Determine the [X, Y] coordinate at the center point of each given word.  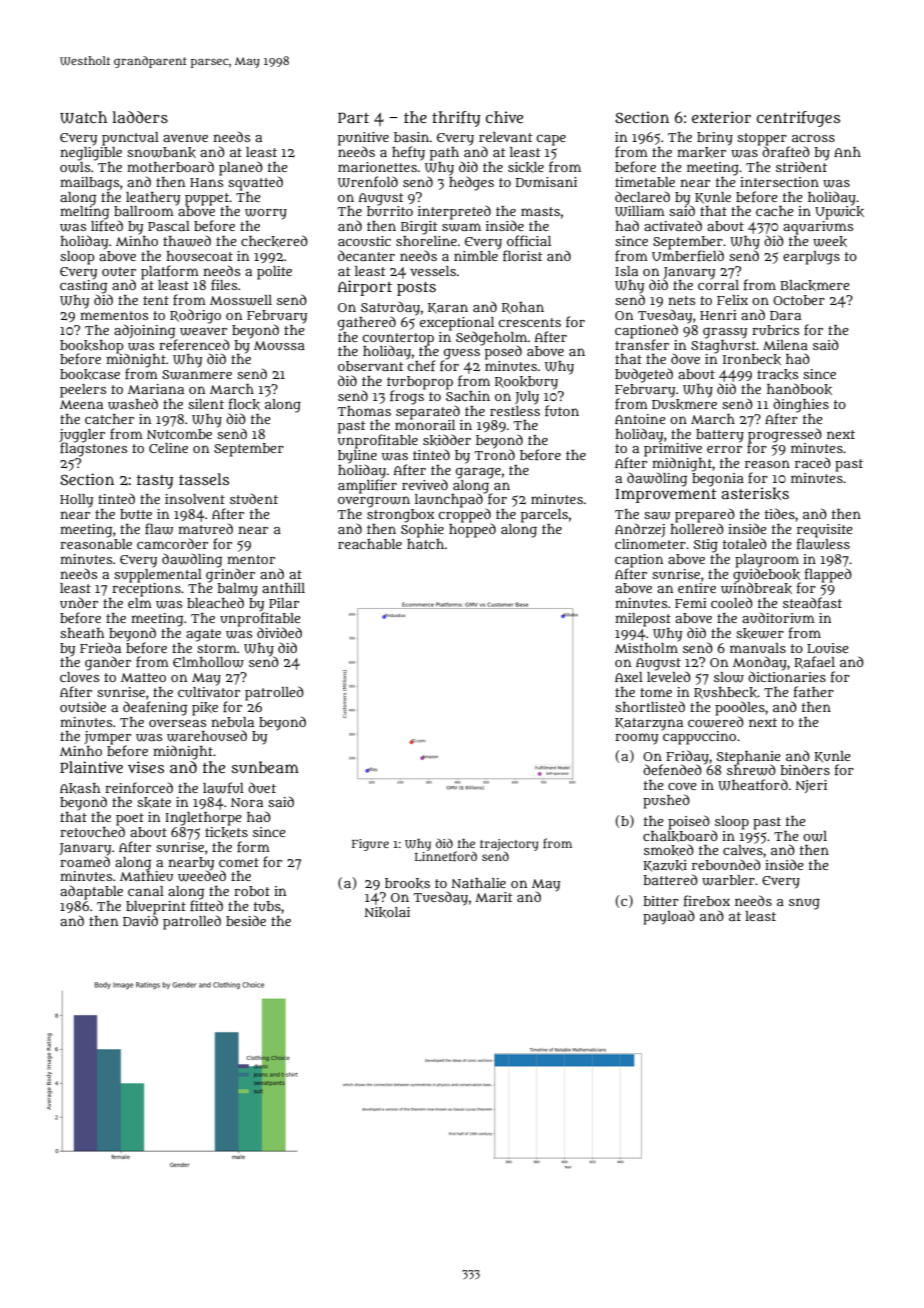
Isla [626, 271]
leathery [153, 199]
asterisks [755, 493]
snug [804, 904]
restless [515, 411]
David [140, 920]
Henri [718, 315]
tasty [155, 482]
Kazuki [665, 865]
